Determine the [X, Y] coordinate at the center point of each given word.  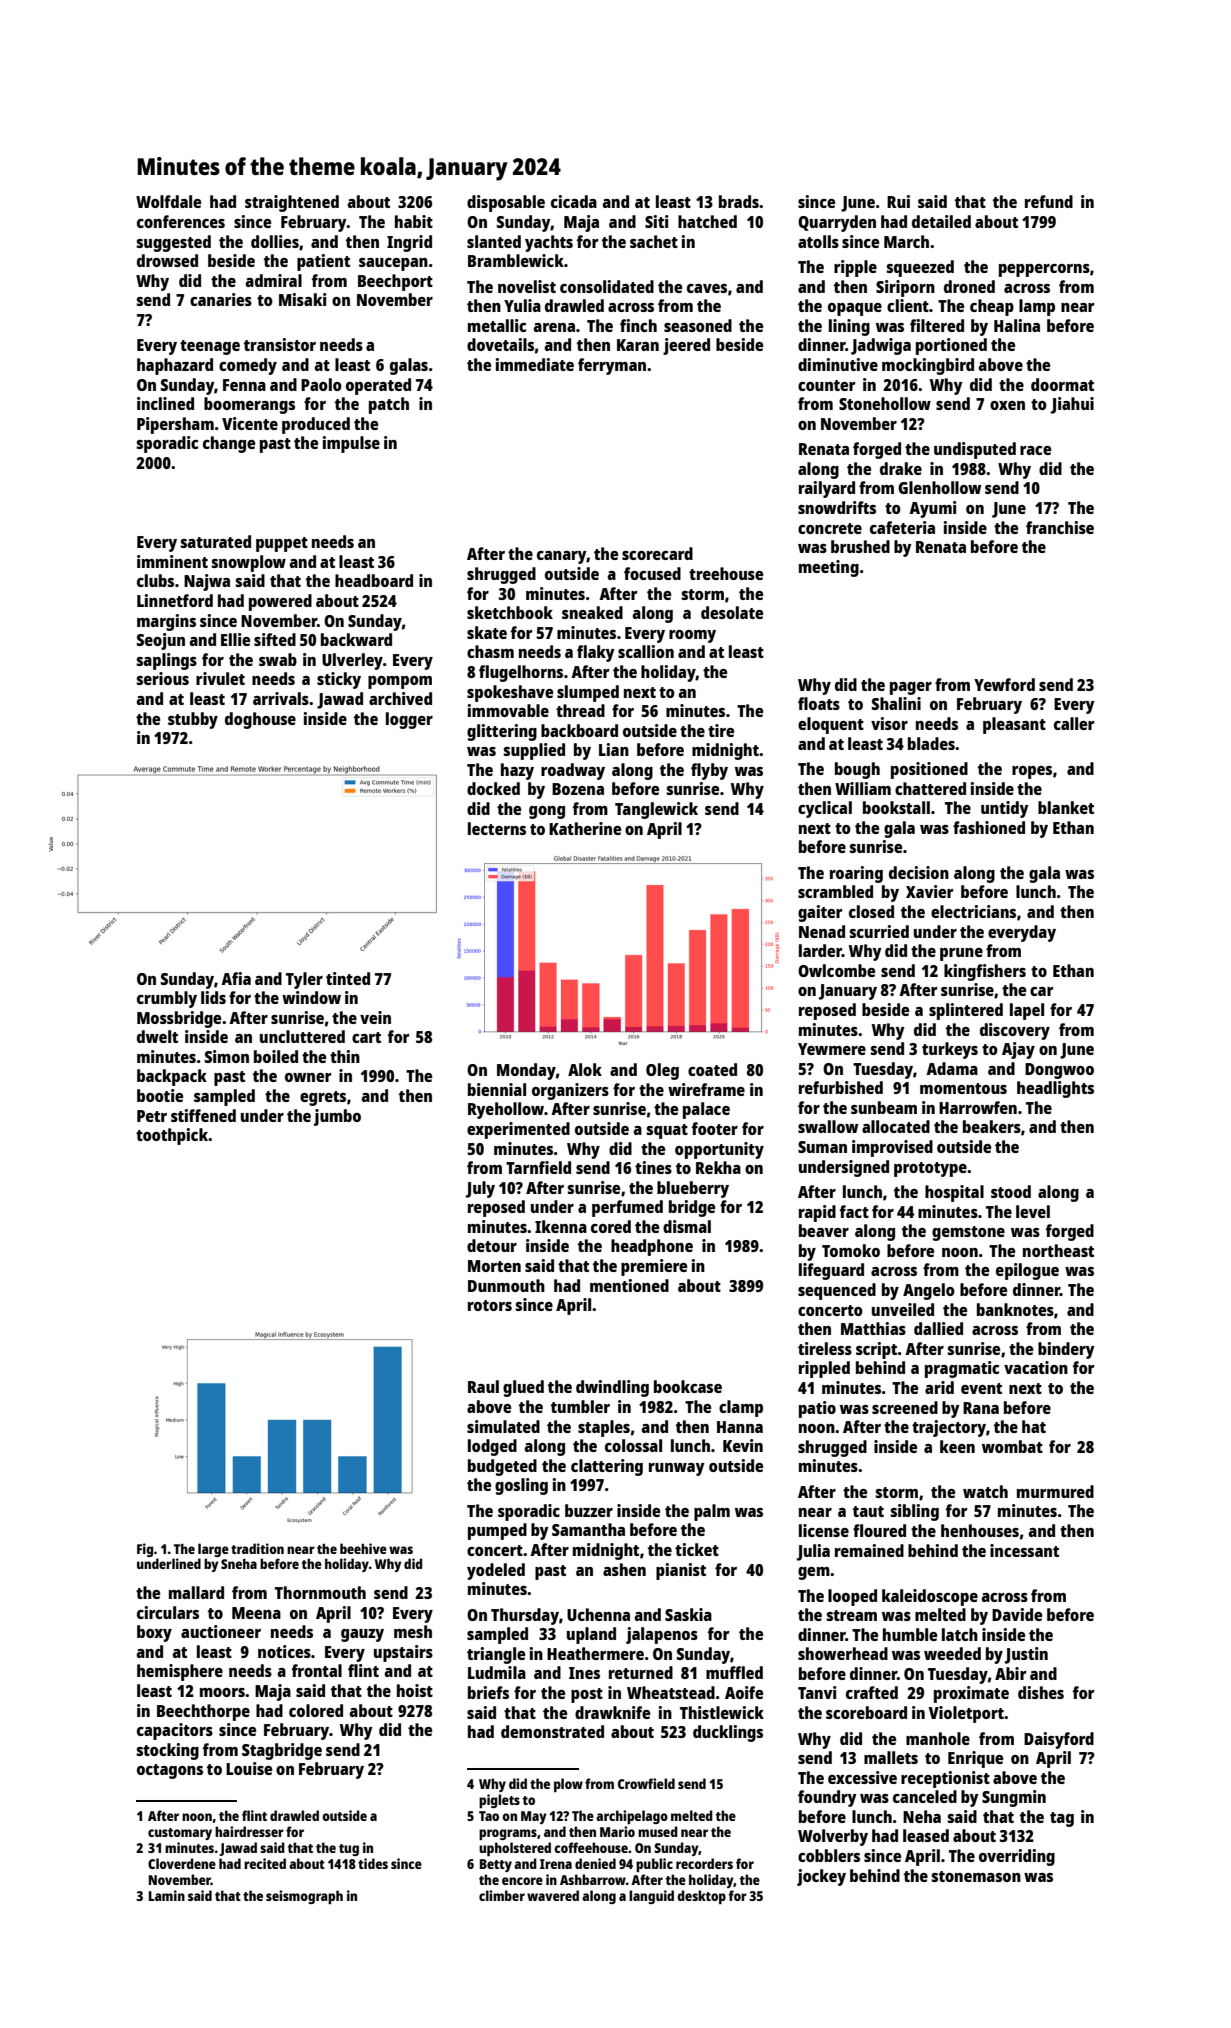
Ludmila [497, 1672]
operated [378, 386]
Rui [898, 201]
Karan [638, 345]
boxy [154, 1633]
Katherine [585, 828]
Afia [236, 978]
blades [931, 743]
